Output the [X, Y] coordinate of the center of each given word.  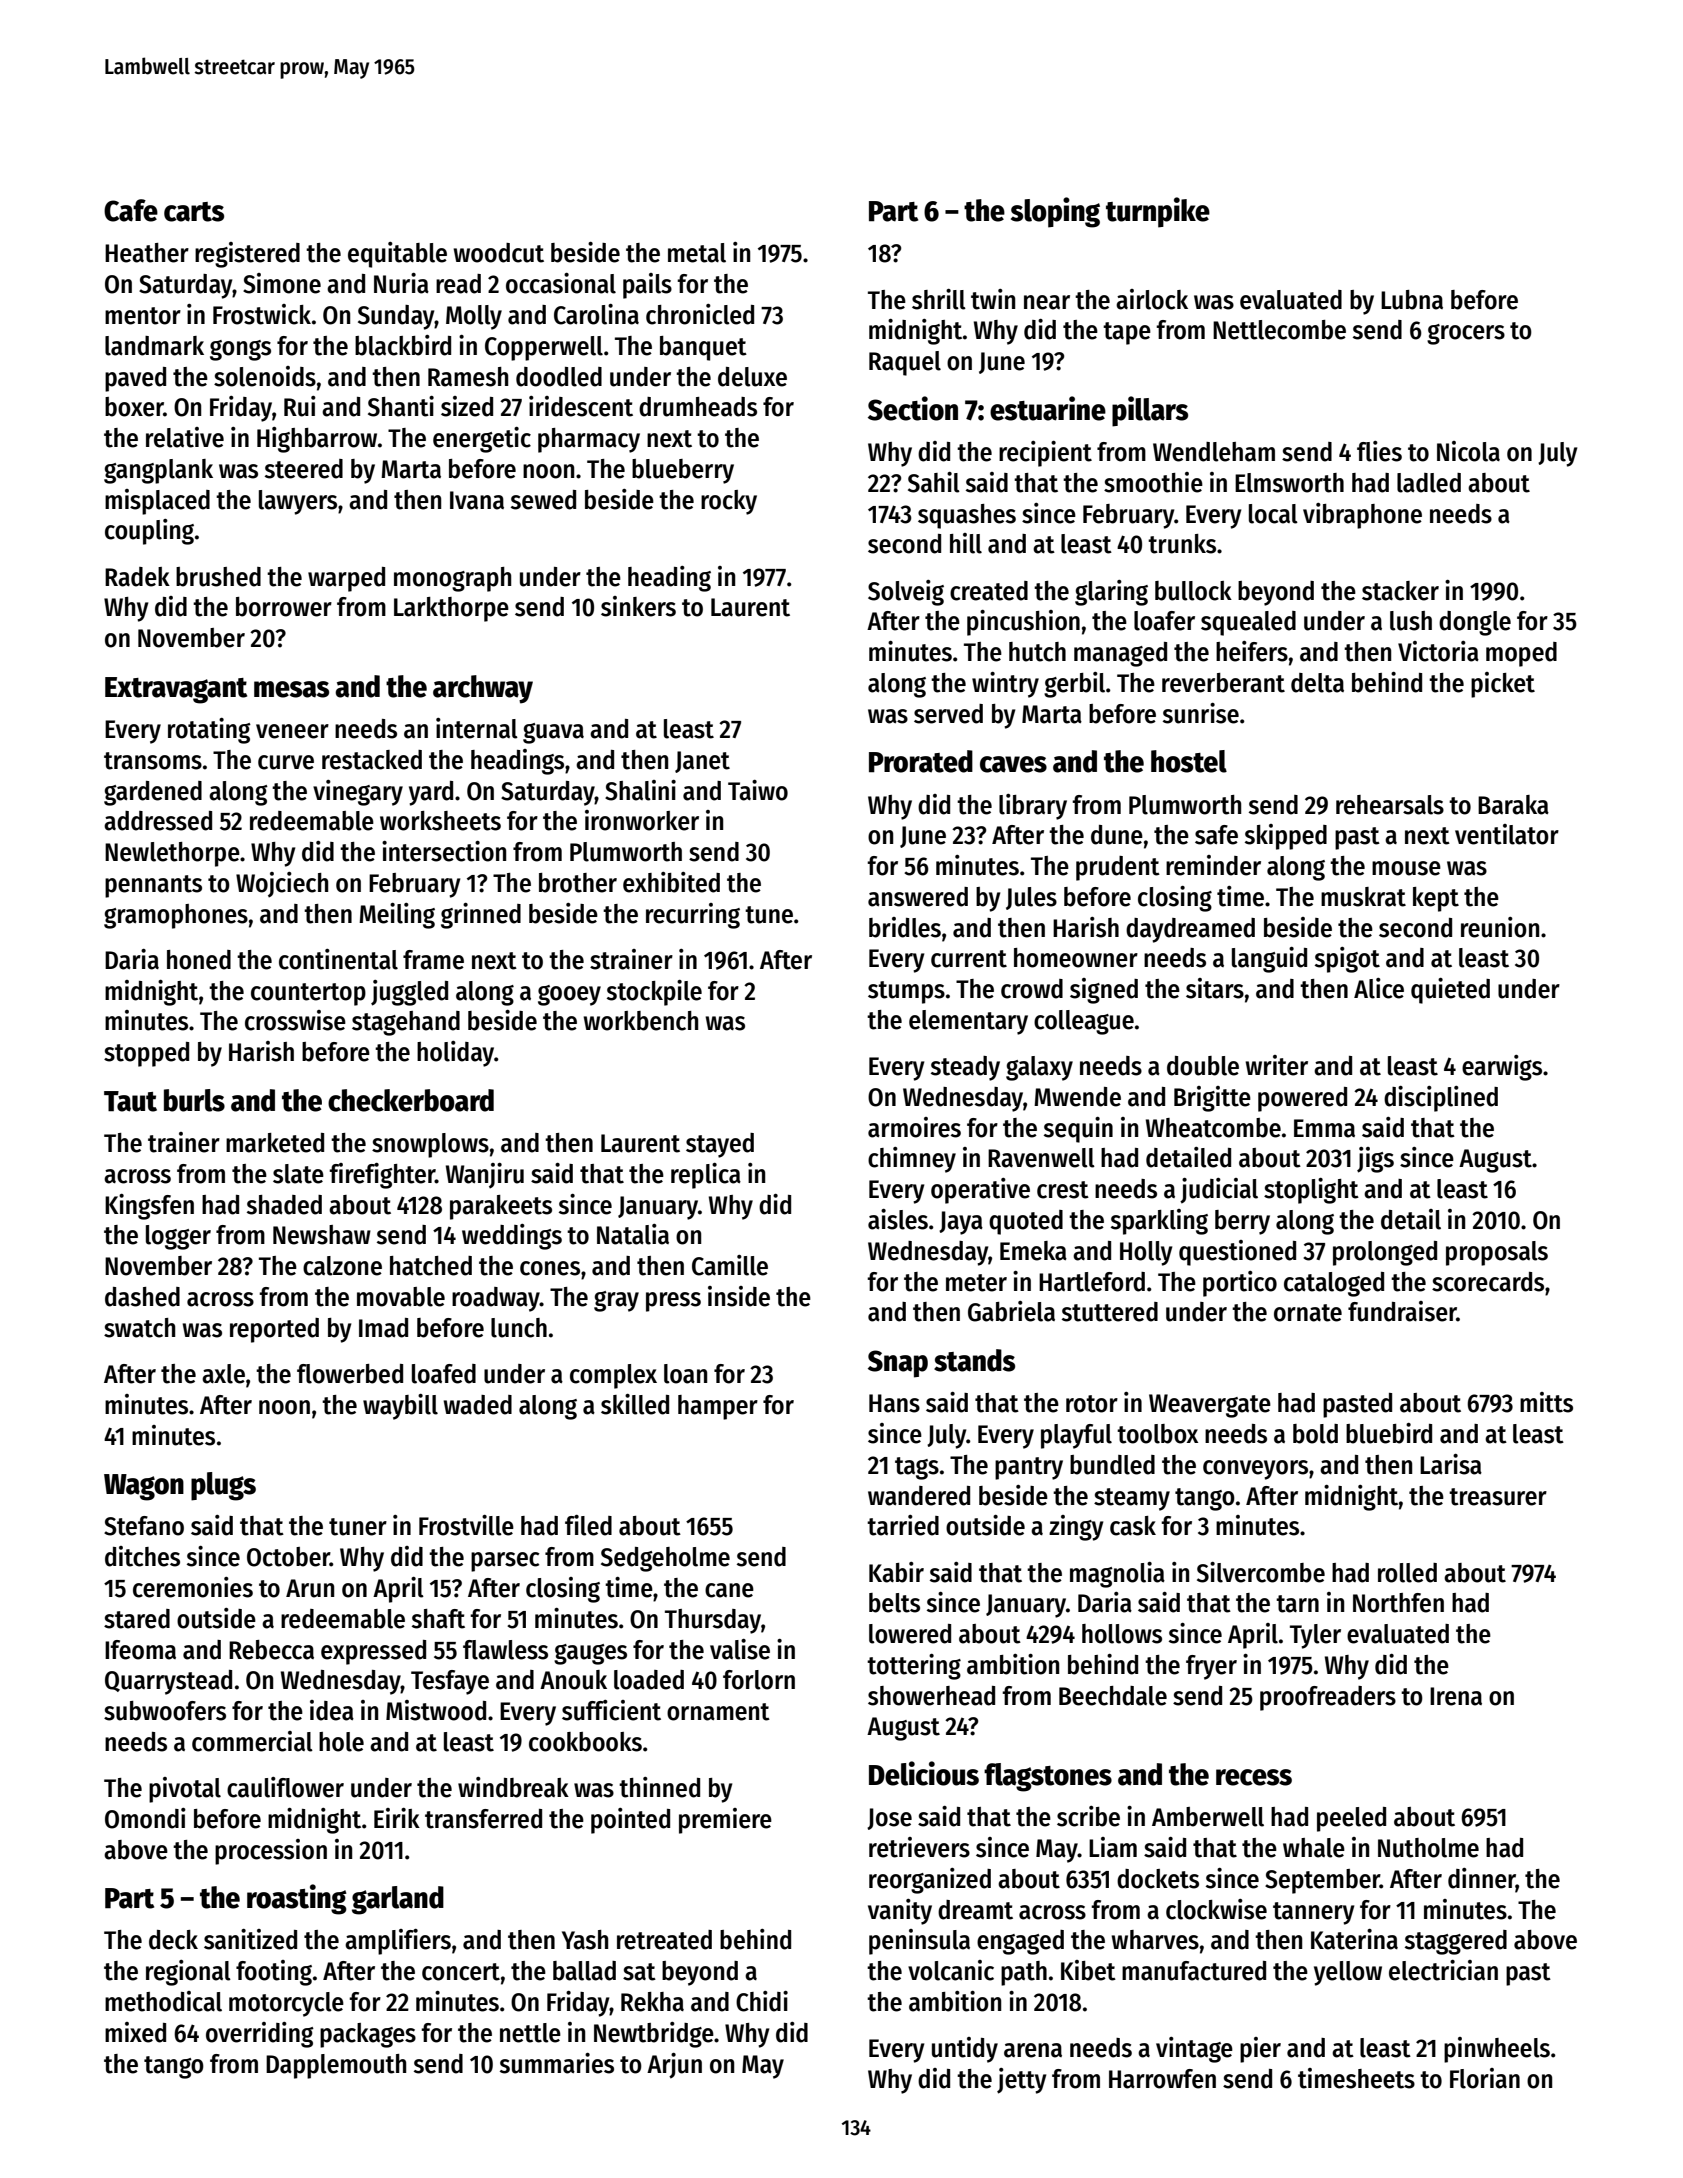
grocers [1466, 334]
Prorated [921, 761]
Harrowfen [1162, 2079]
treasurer [1498, 1497]
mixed [135, 2032]
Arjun [674, 2066]
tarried [903, 1525]
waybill [400, 1407]
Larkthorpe [451, 609]
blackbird [403, 345]
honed [199, 960]
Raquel [905, 363]
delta [1317, 683]
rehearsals [1390, 805]
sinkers [638, 606]
